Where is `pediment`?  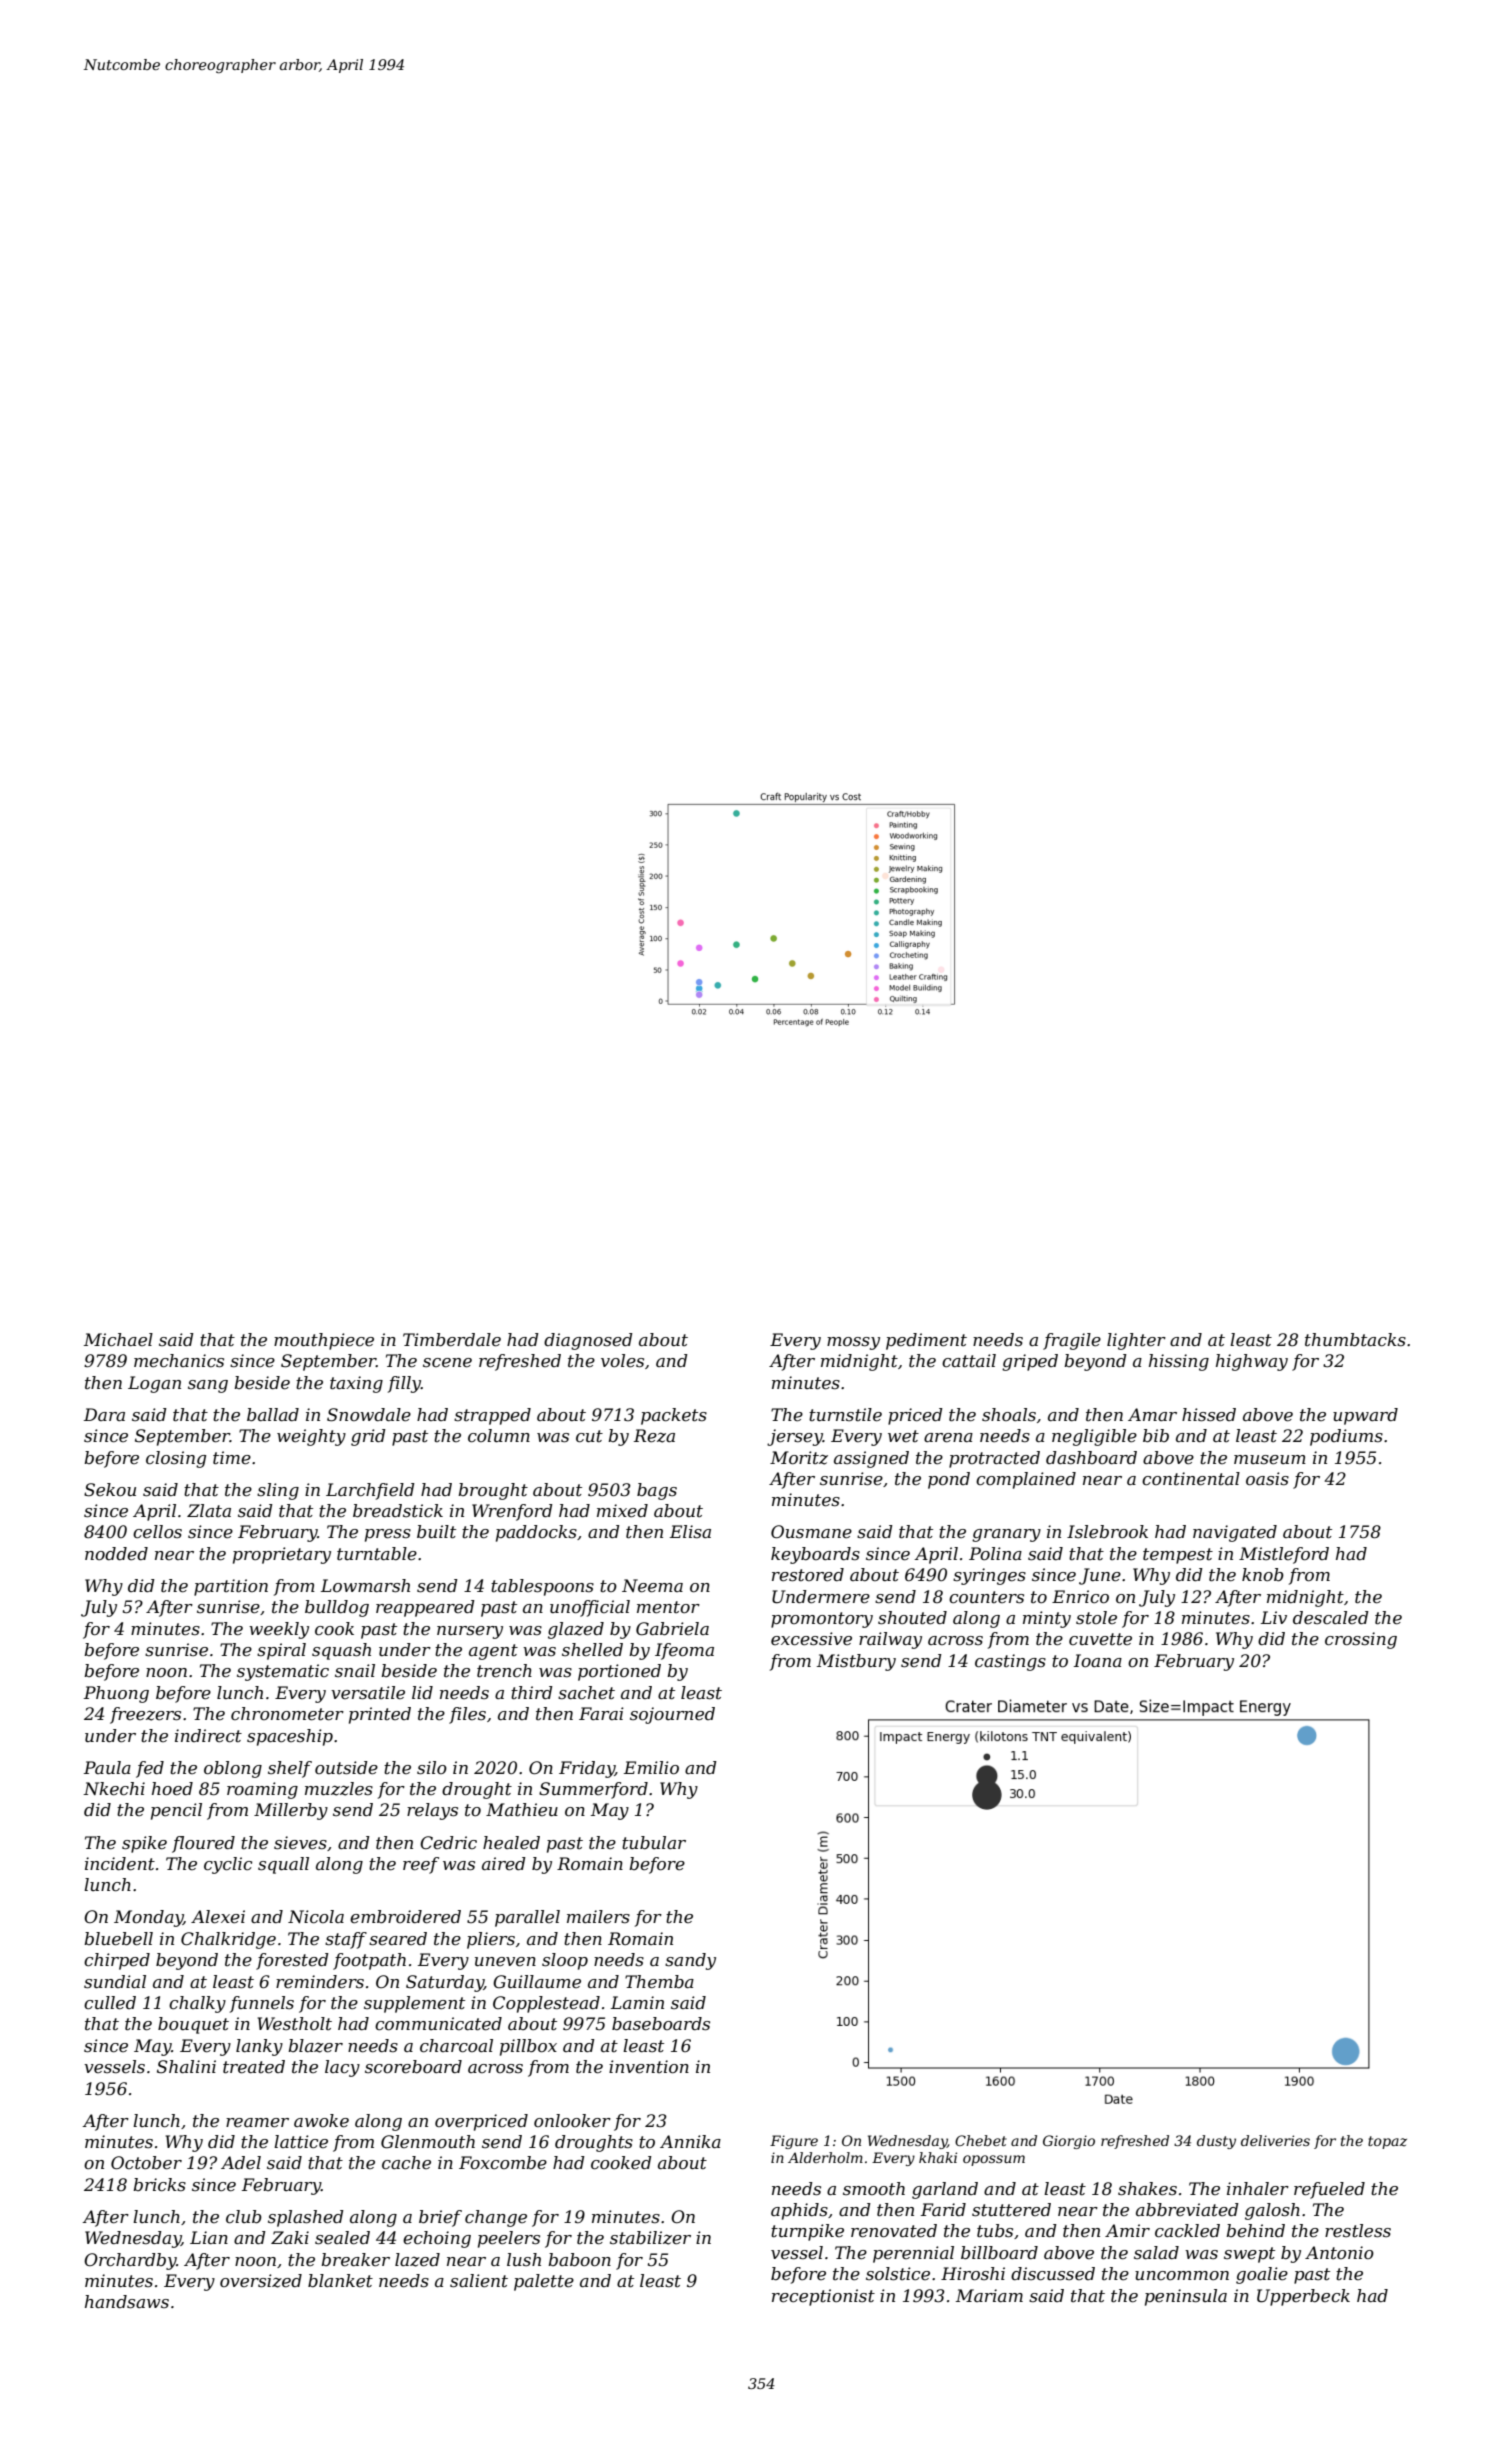 pediment is located at coordinates (926, 1341).
